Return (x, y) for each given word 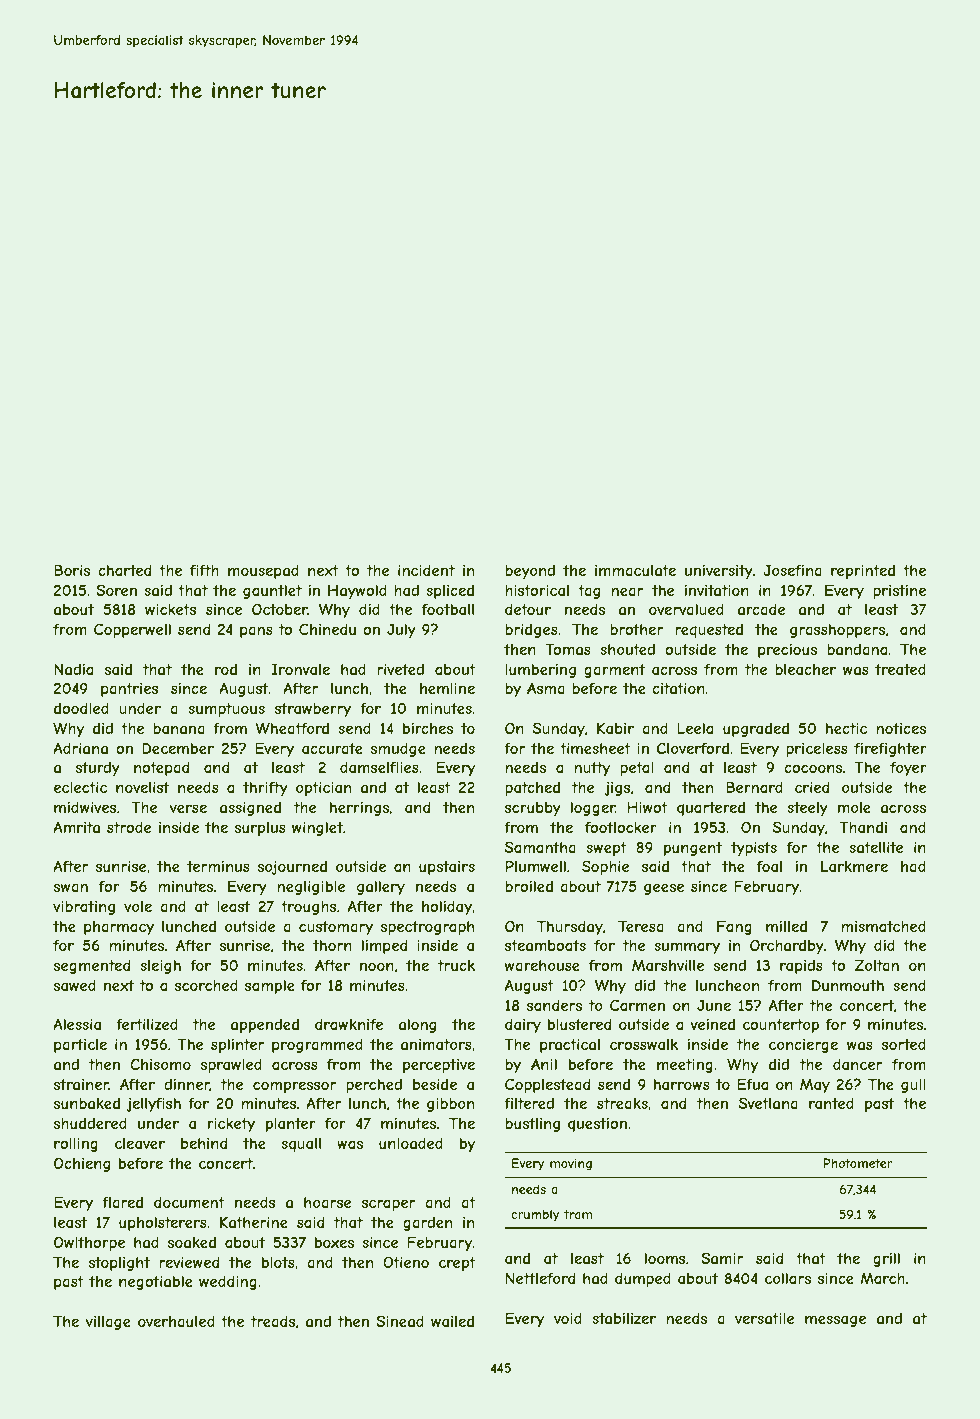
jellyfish (153, 1104)
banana (179, 728)
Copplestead (547, 1085)
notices (901, 728)
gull (913, 1086)
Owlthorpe (89, 1243)
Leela (695, 728)
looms (665, 1258)
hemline (447, 688)
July (401, 631)
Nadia (73, 669)
